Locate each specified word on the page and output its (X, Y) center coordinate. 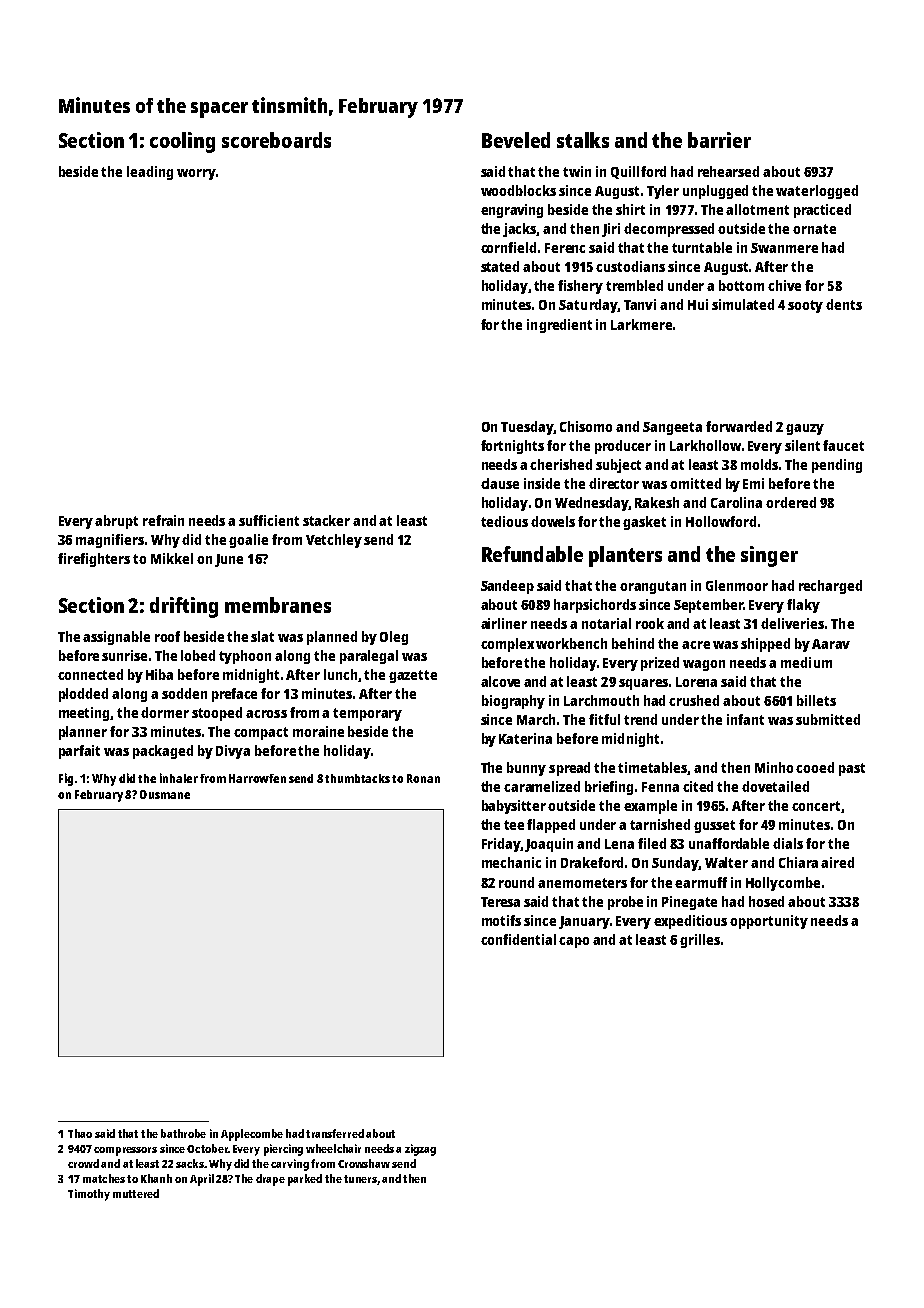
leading (150, 173)
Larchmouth (601, 700)
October (207, 1148)
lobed (198, 655)
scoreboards (276, 140)
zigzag (420, 1150)
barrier (719, 140)
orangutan (653, 587)
